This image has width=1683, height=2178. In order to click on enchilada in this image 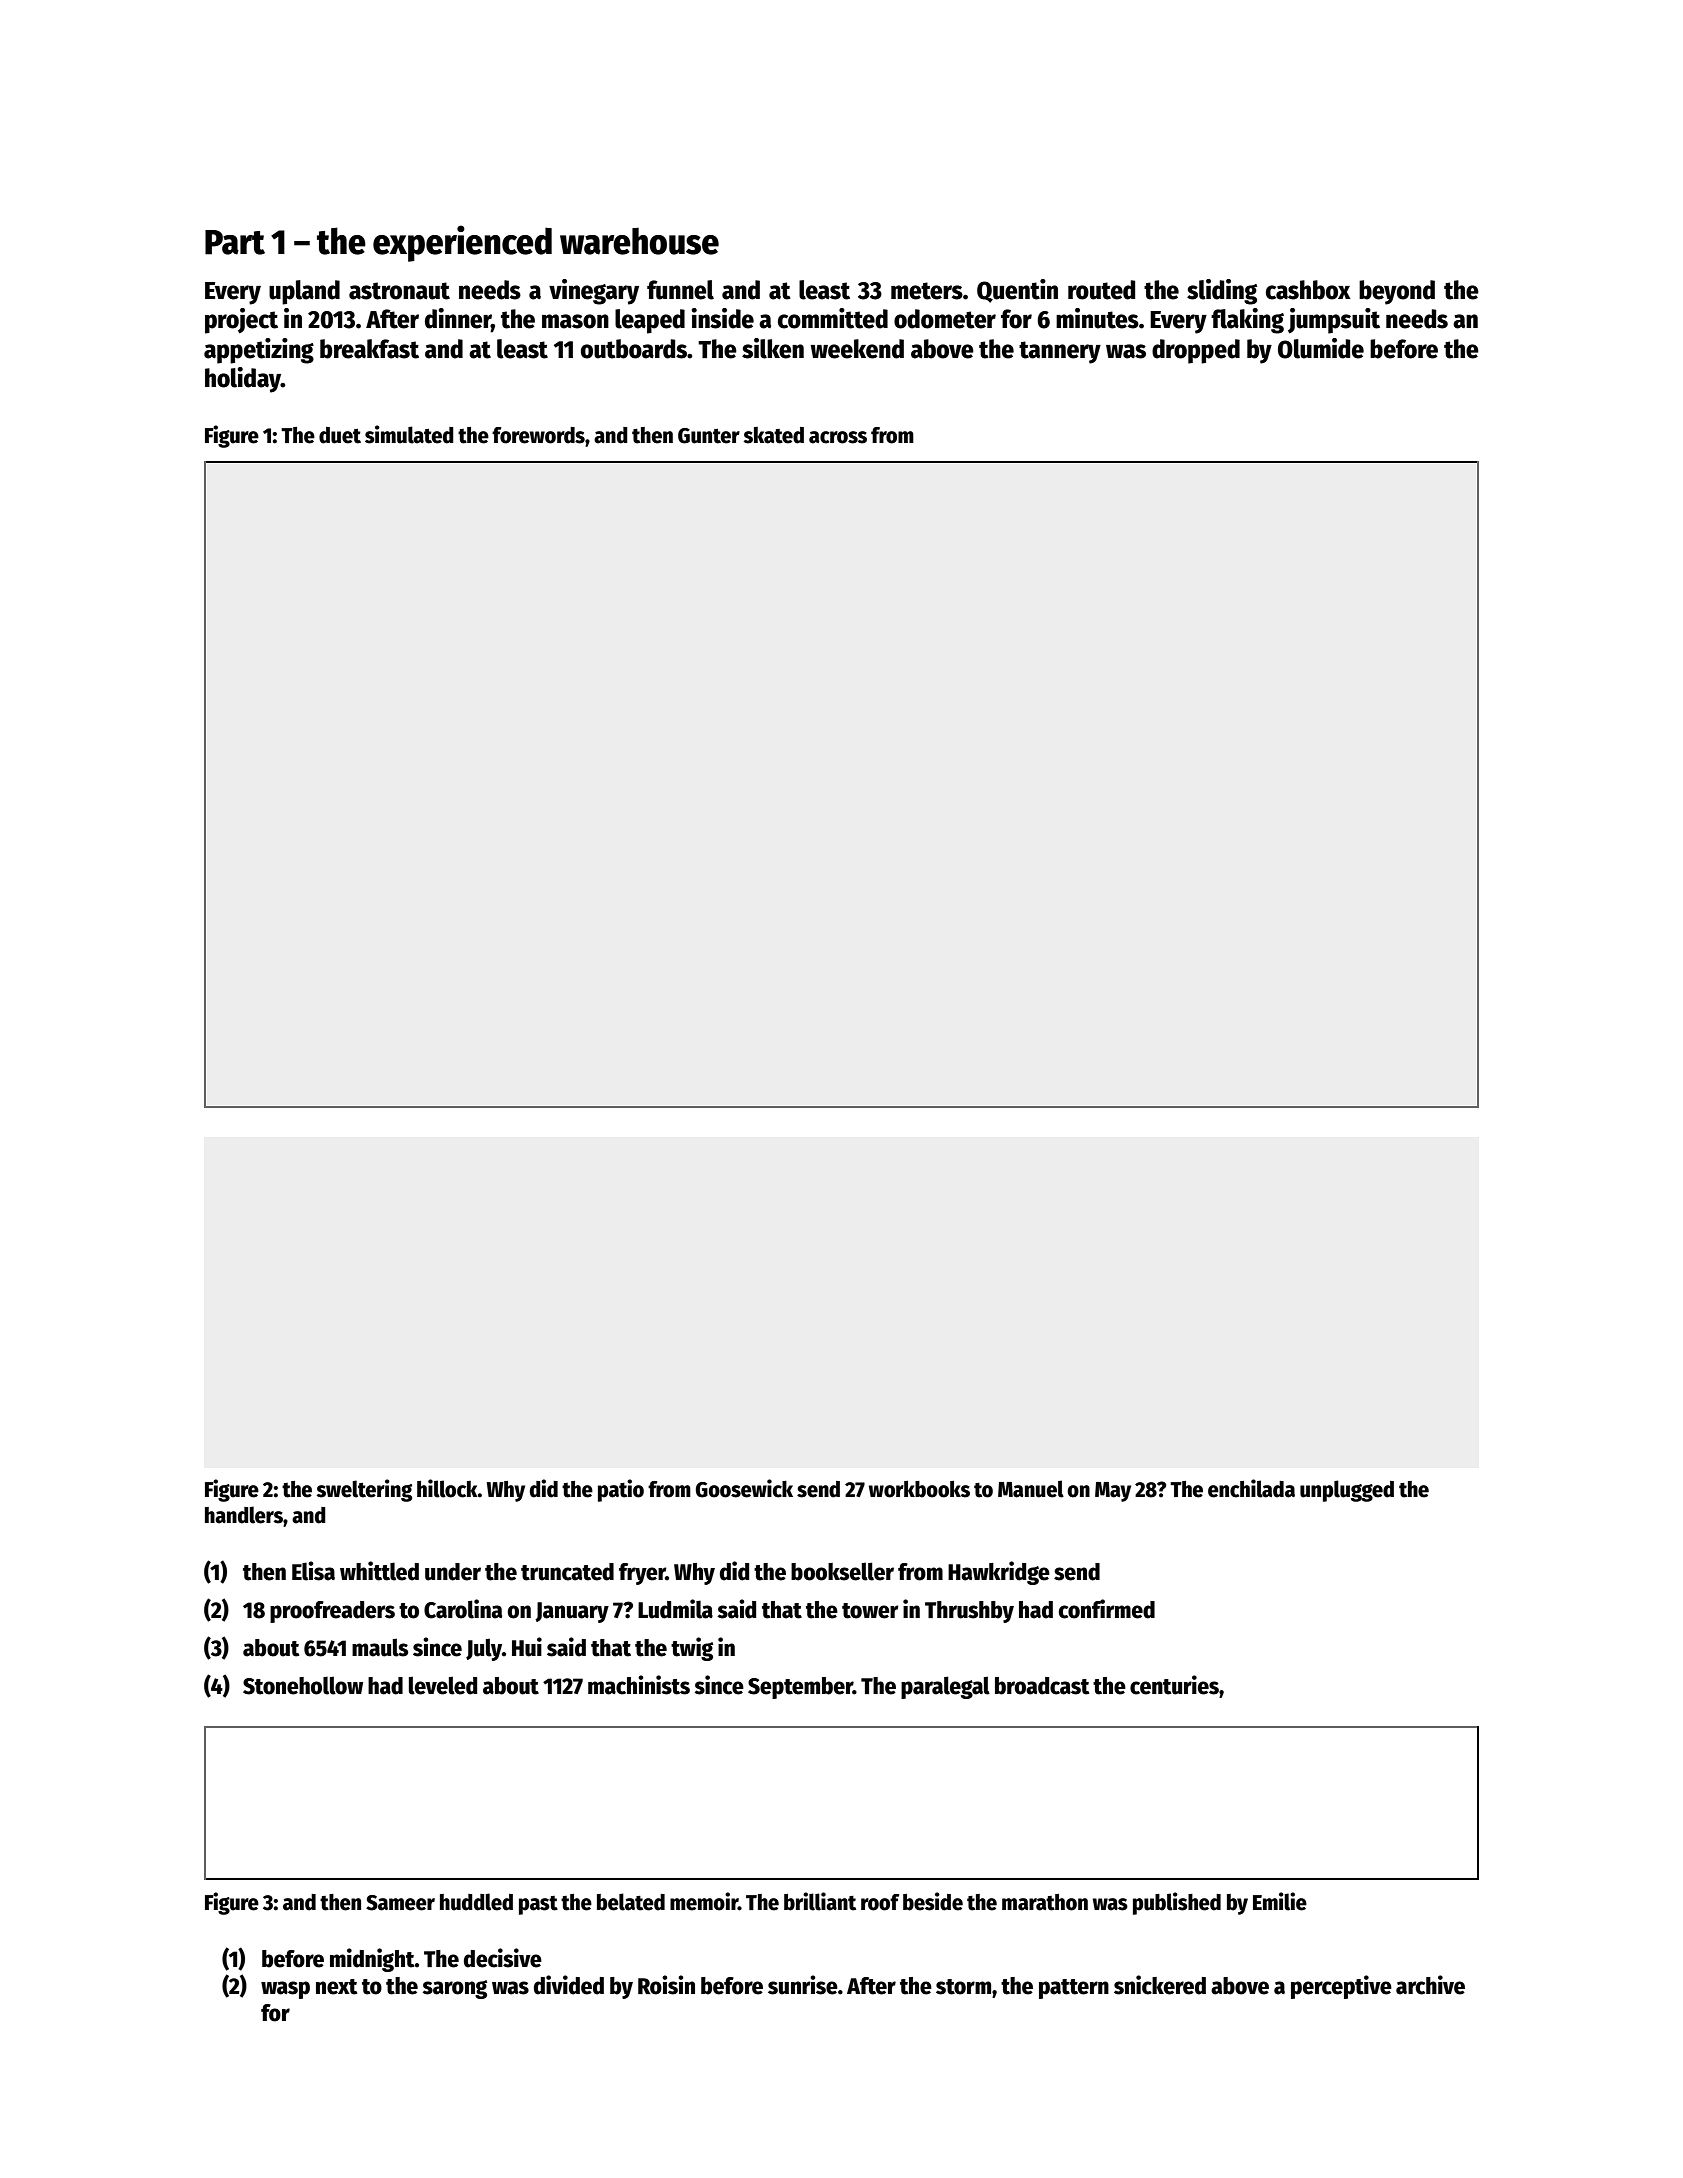, I will do `click(1251, 1488)`.
